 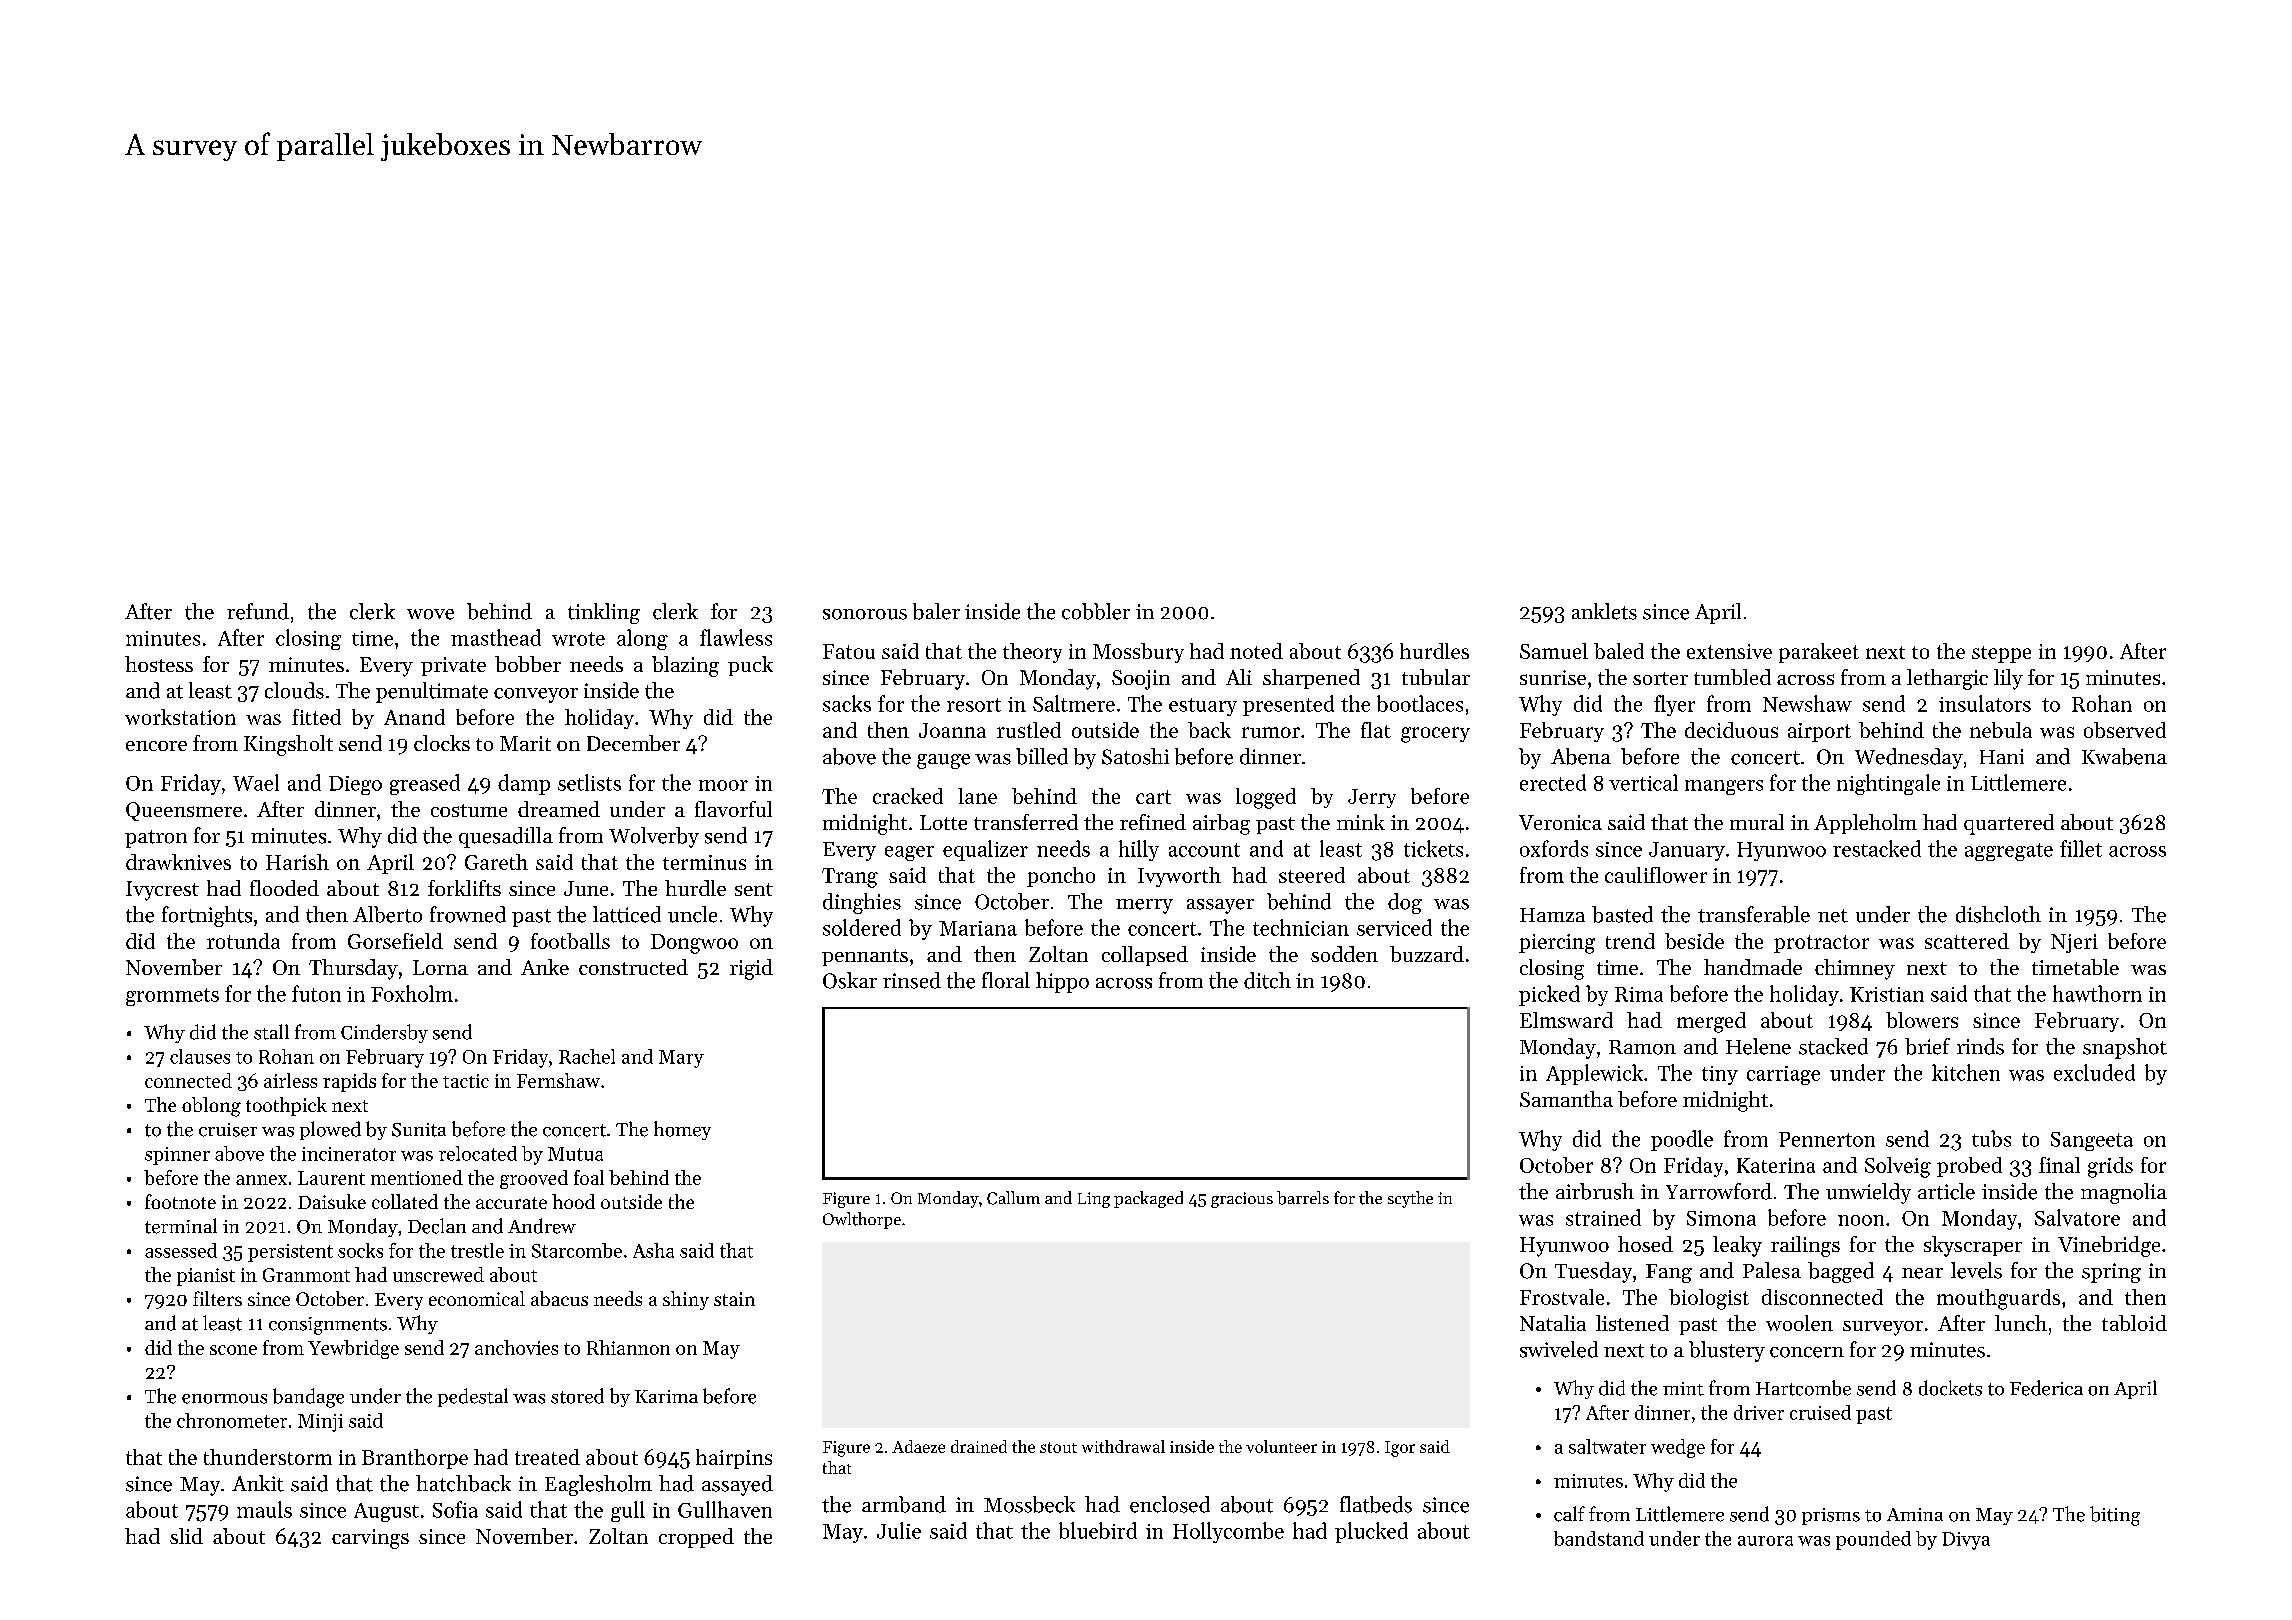 I want to click on excluded, so click(x=2094, y=1072).
